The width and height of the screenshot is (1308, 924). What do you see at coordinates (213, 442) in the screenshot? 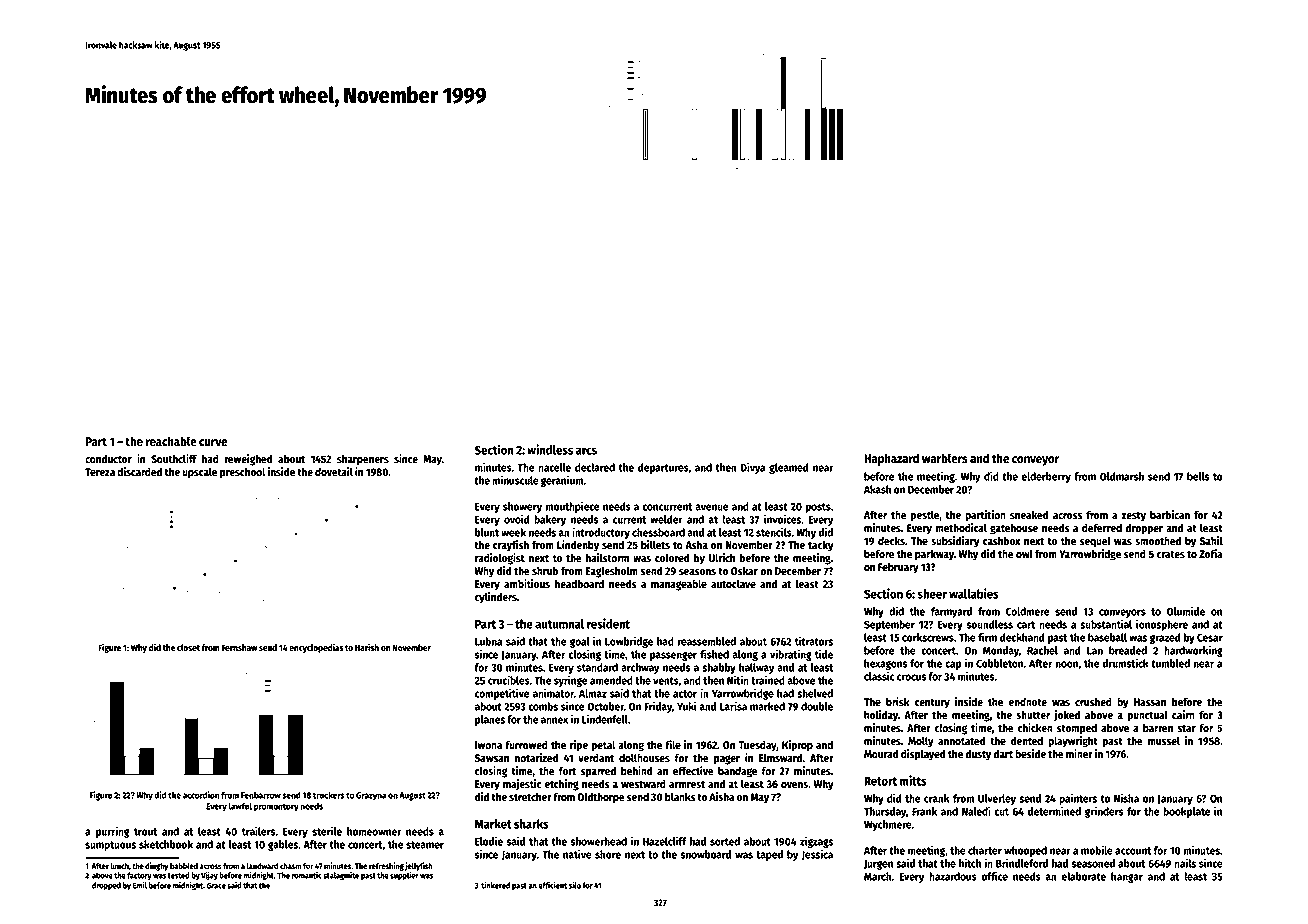
I see `curve` at bounding box center [213, 442].
